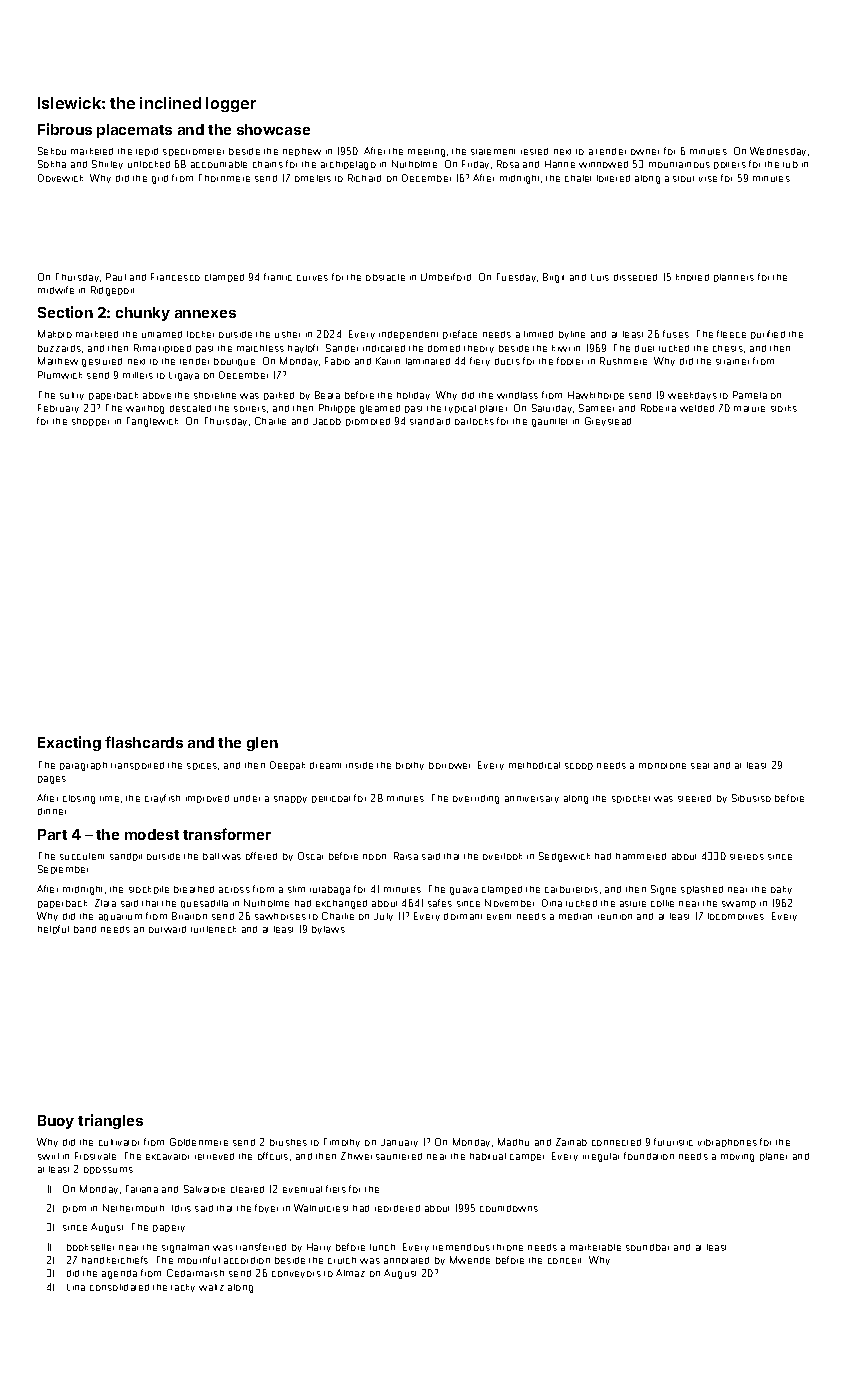  What do you see at coordinates (430, 421) in the screenshot?
I see `standard` at bounding box center [430, 421].
